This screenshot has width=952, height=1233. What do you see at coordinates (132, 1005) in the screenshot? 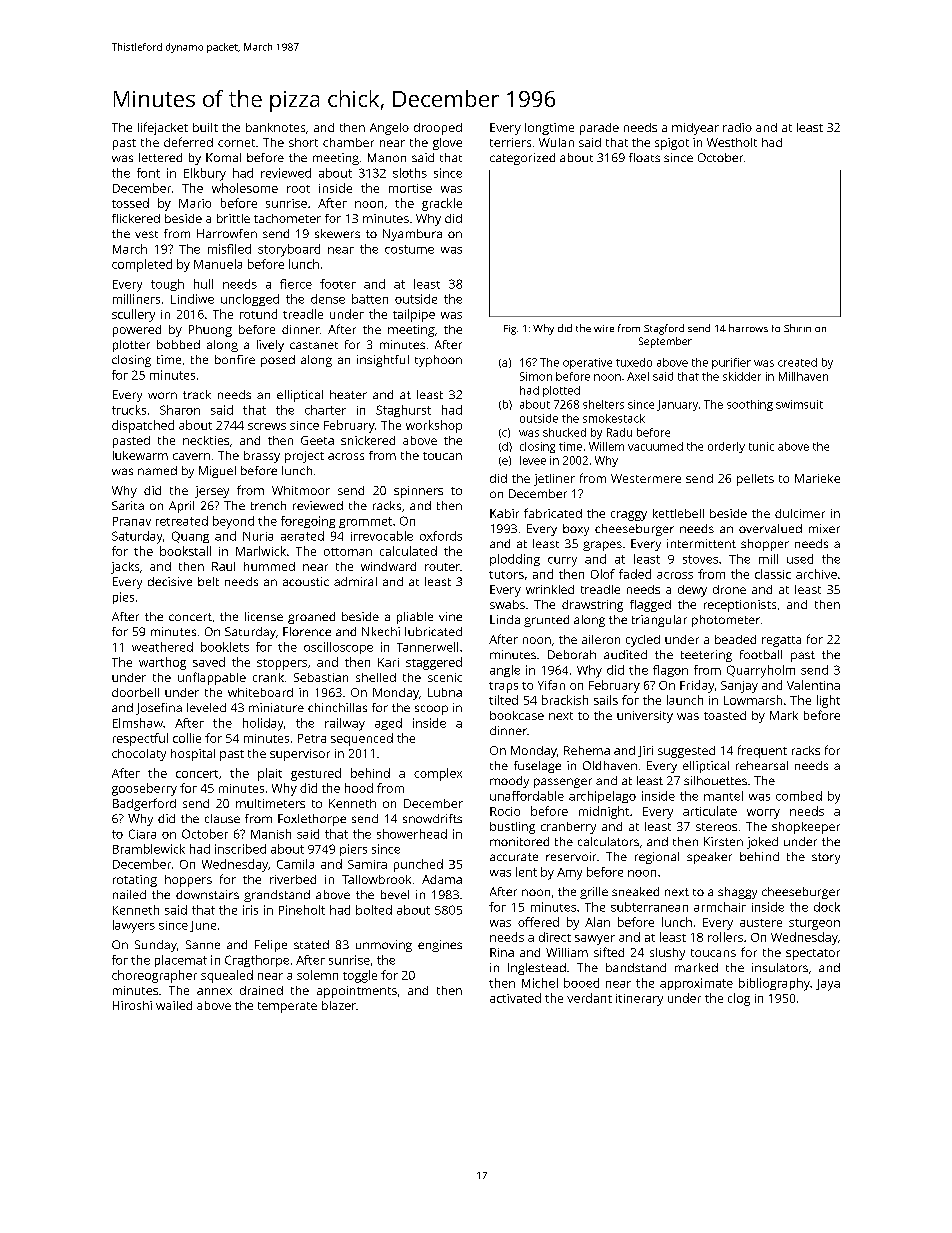
I see `Hiroshi` at bounding box center [132, 1005].
